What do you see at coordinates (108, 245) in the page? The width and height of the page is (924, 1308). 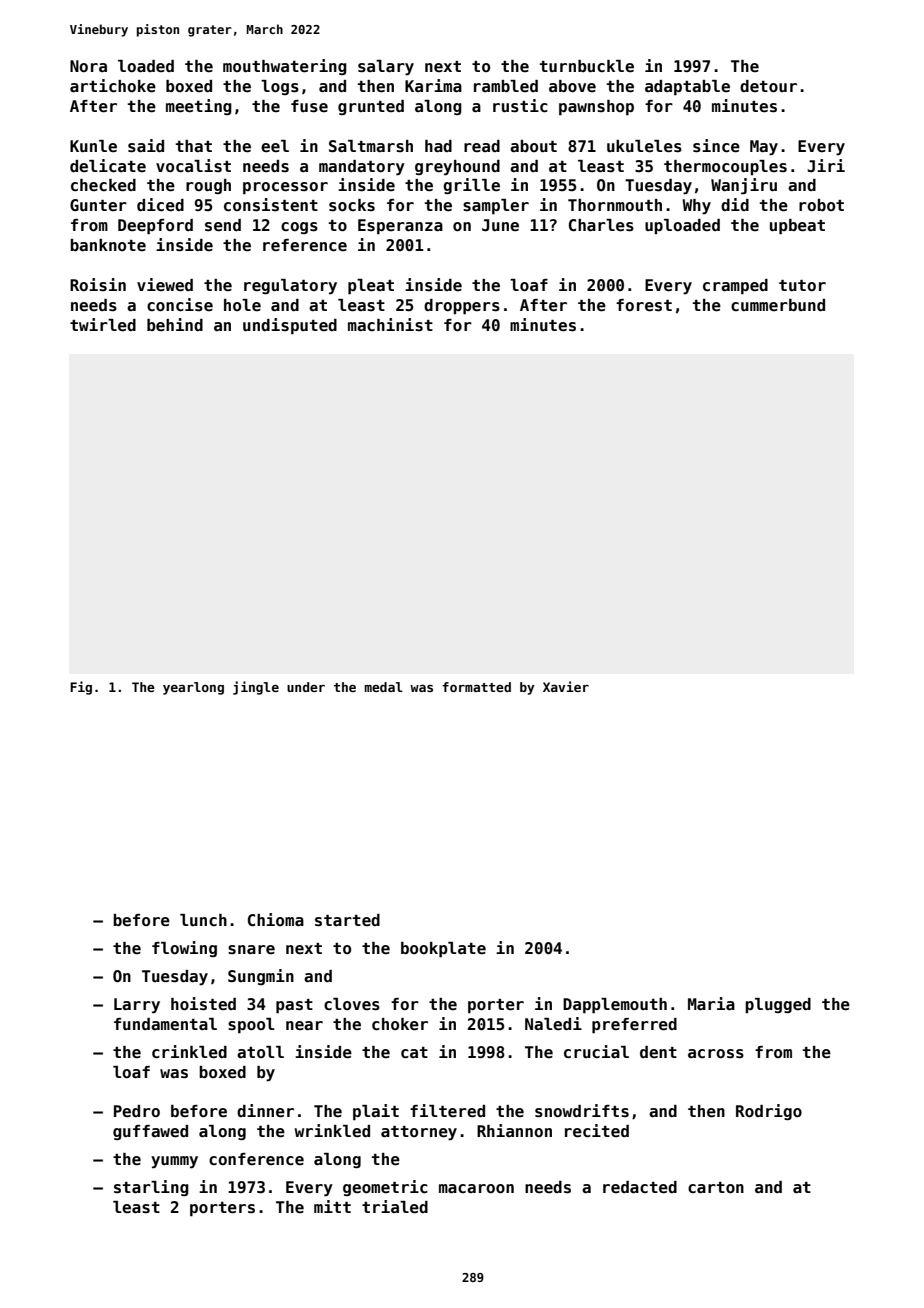 I see `banknote` at bounding box center [108, 245].
